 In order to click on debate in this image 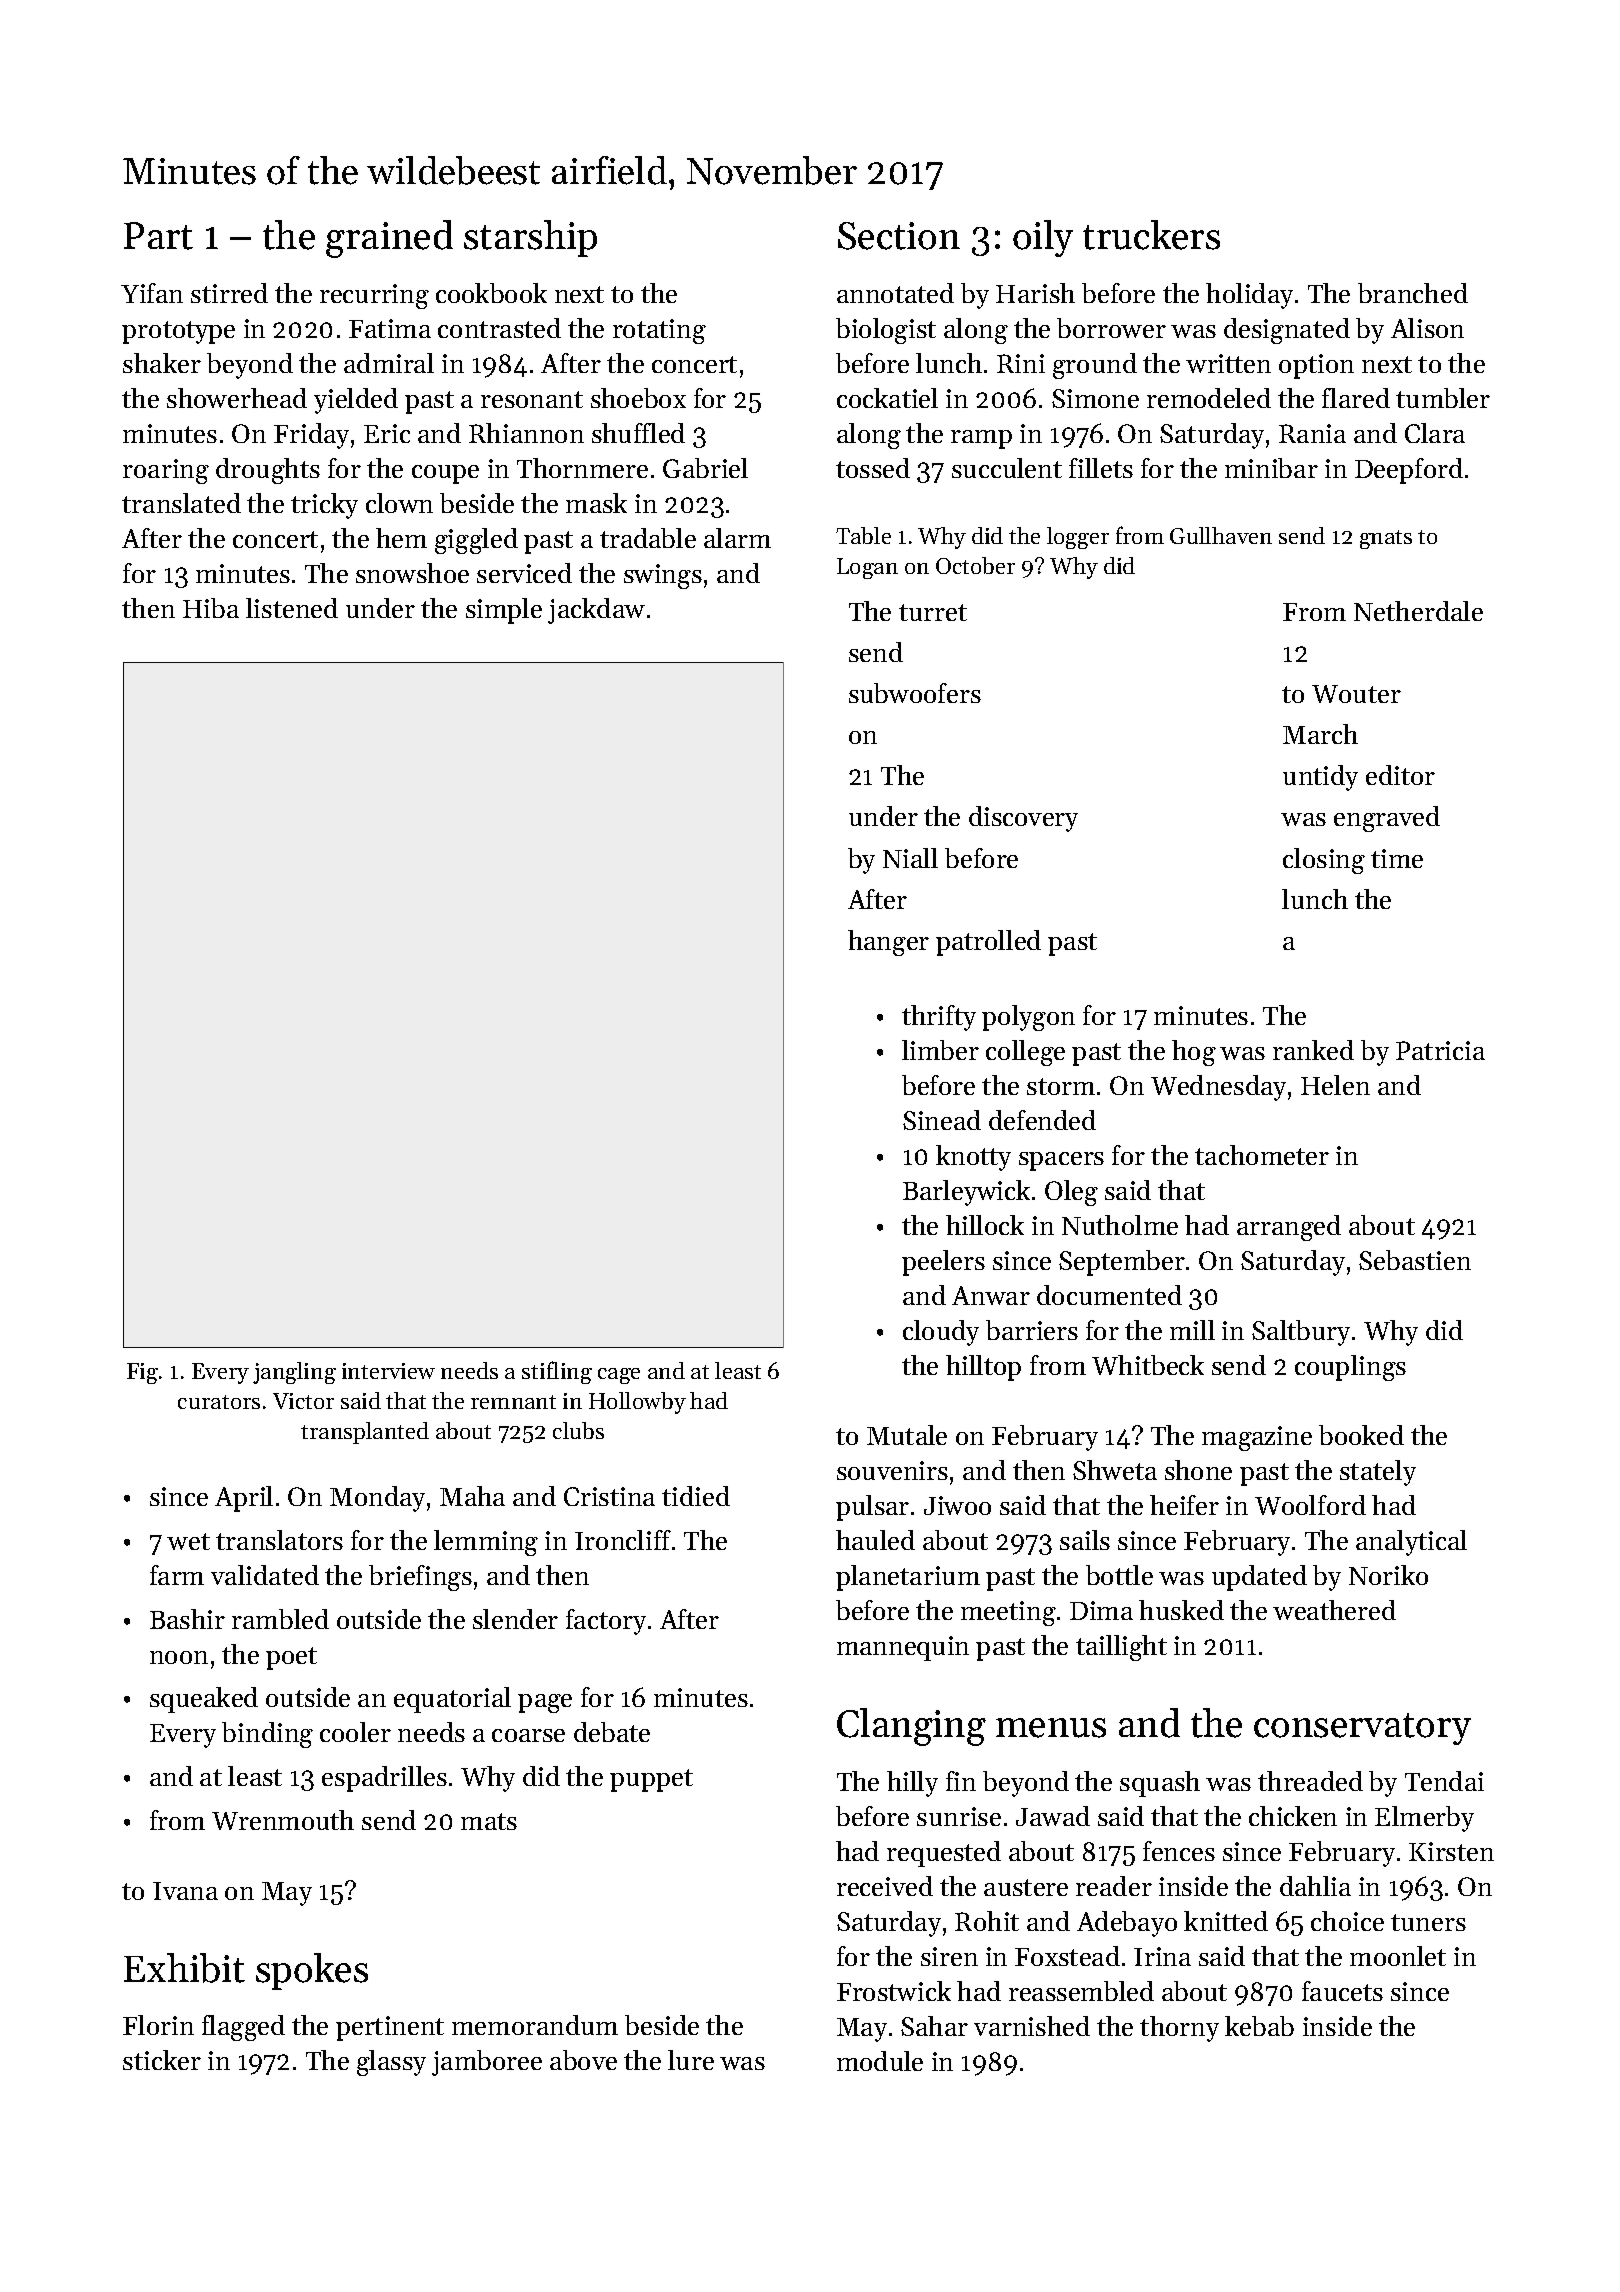, I will do `click(612, 1732)`.
